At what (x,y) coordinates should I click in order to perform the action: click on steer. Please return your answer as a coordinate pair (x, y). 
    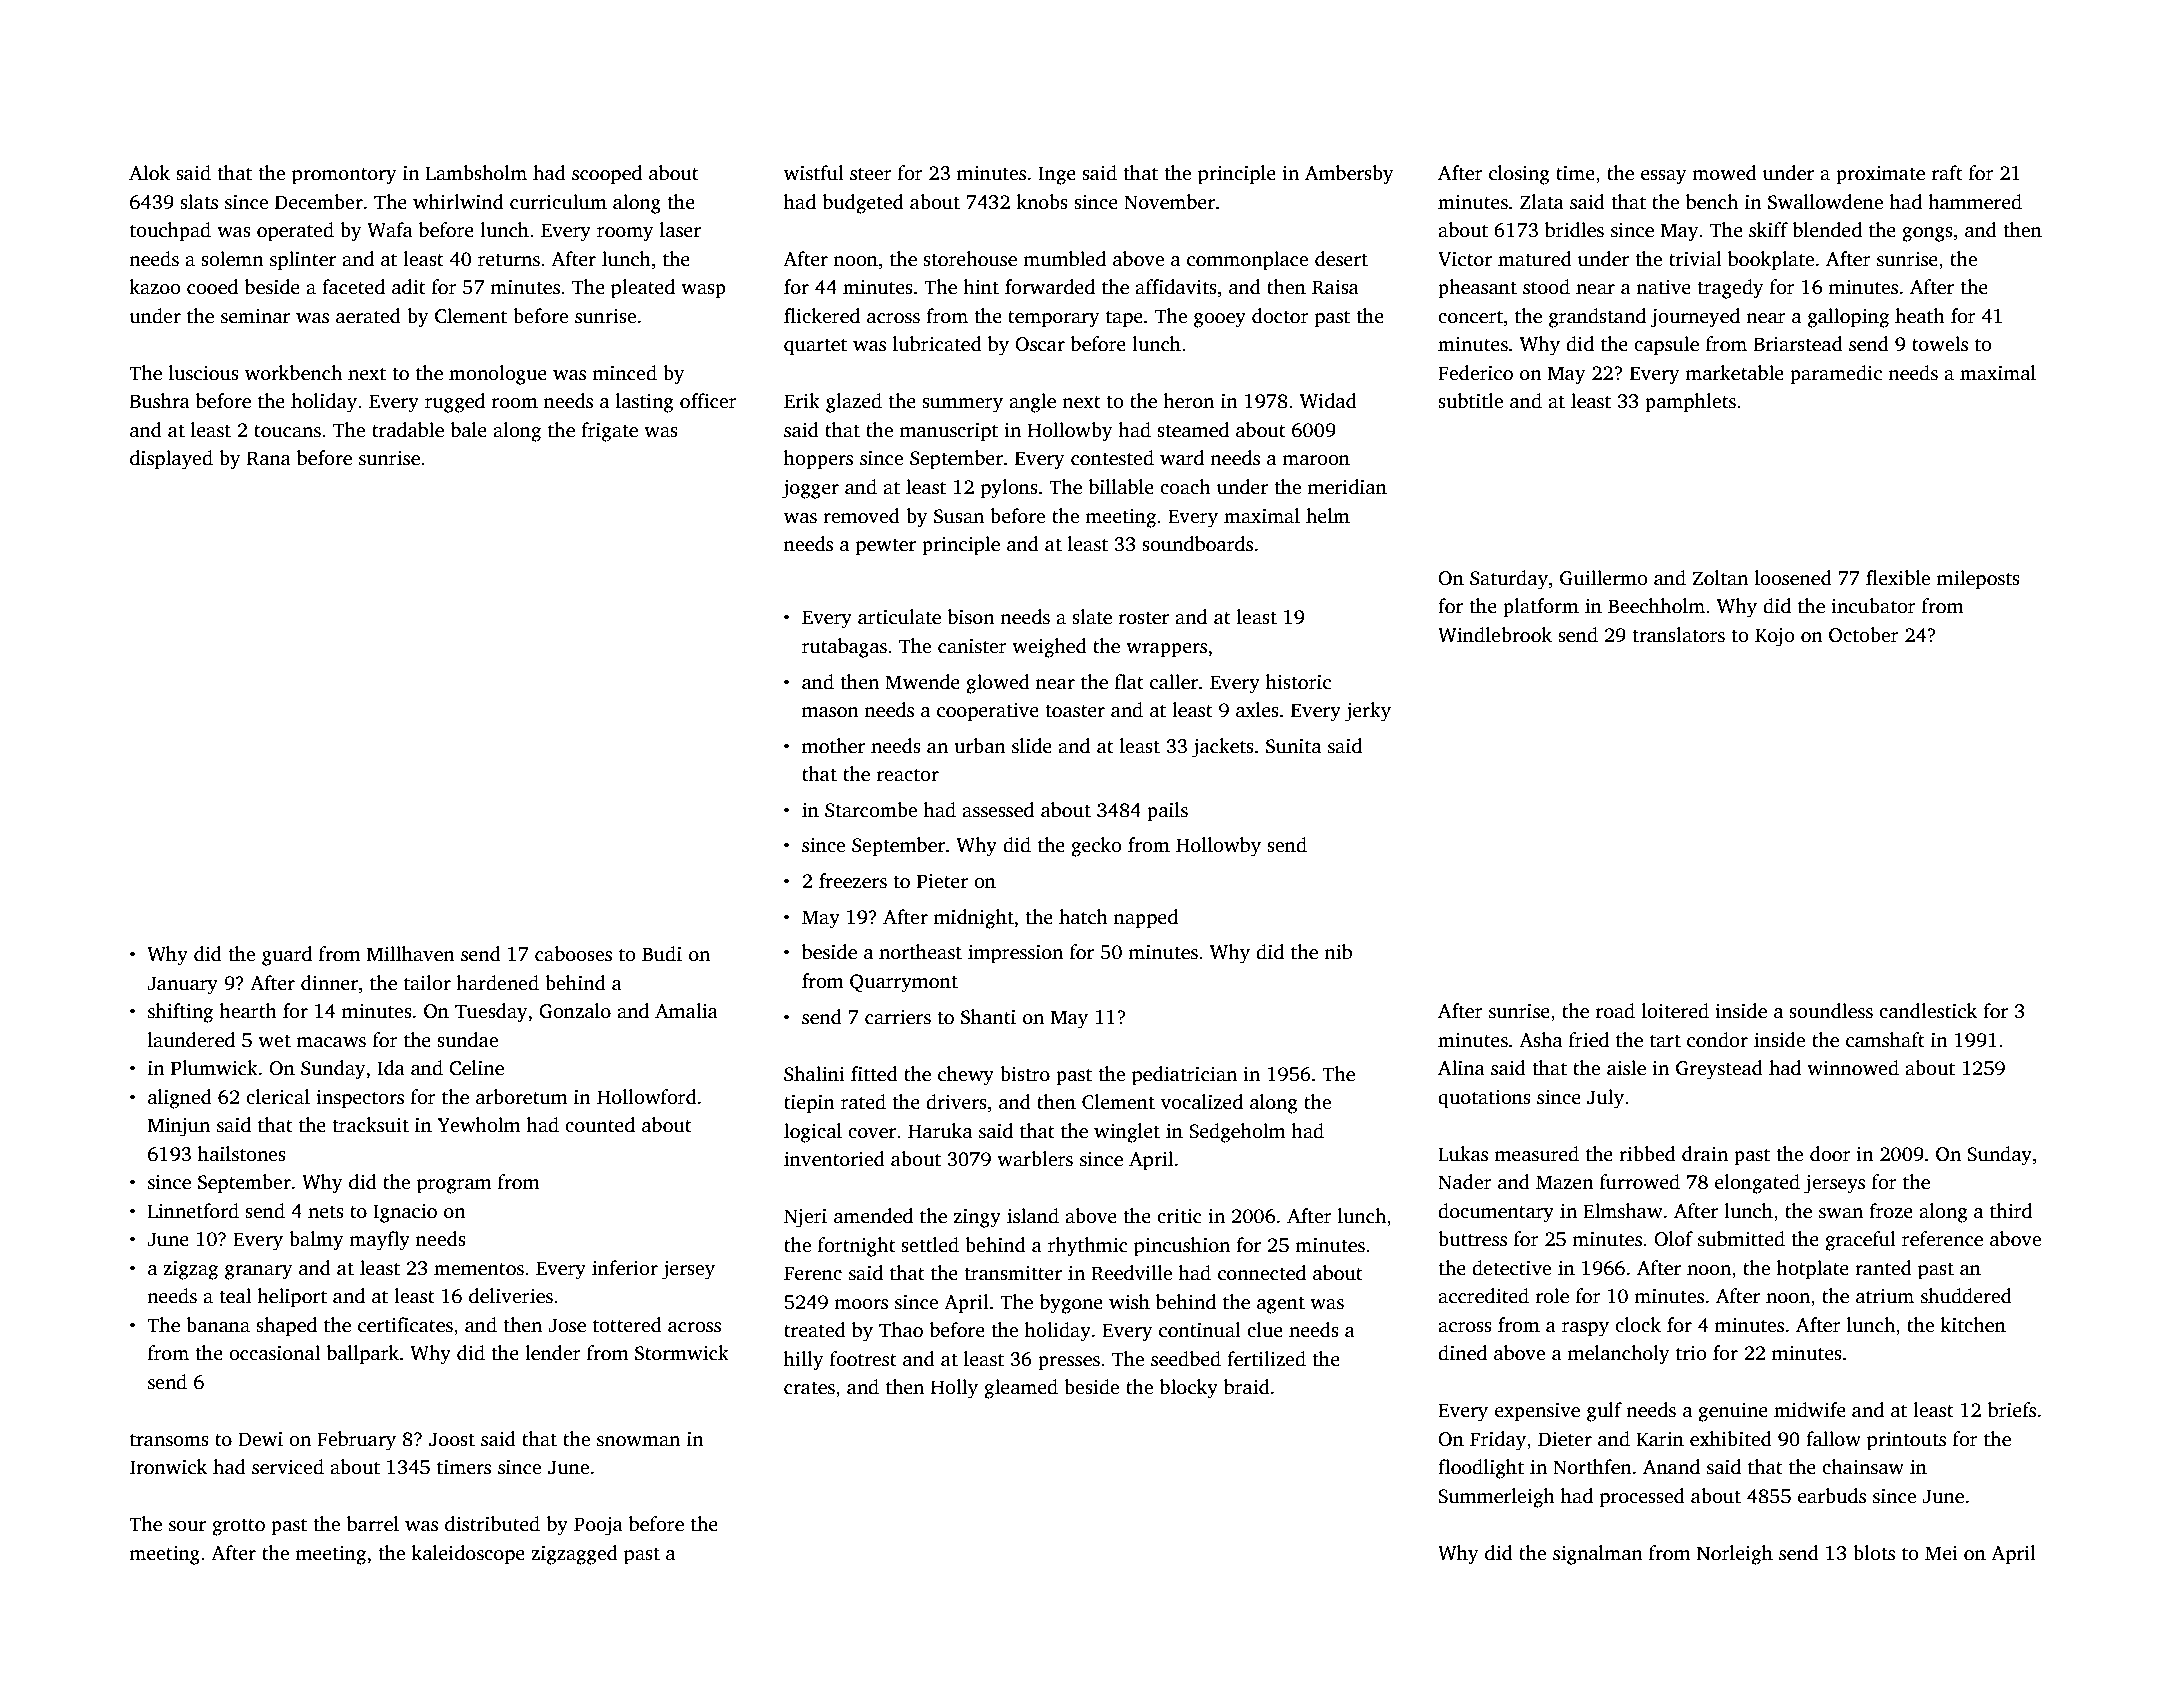
    Looking at the image, I should click on (871, 174).
